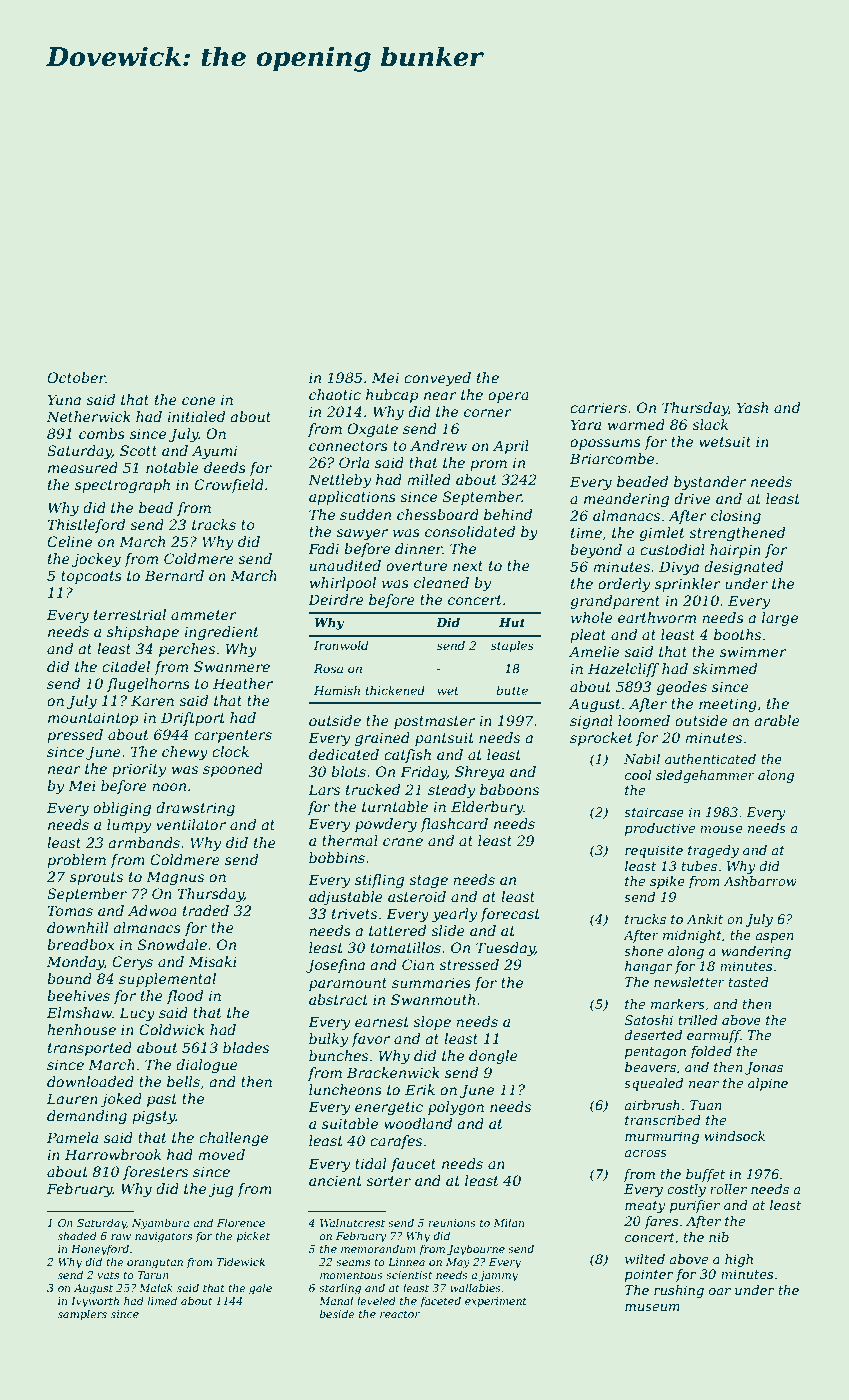  Describe the element at coordinates (174, 575) in the document. I see `Bernard` at that location.
